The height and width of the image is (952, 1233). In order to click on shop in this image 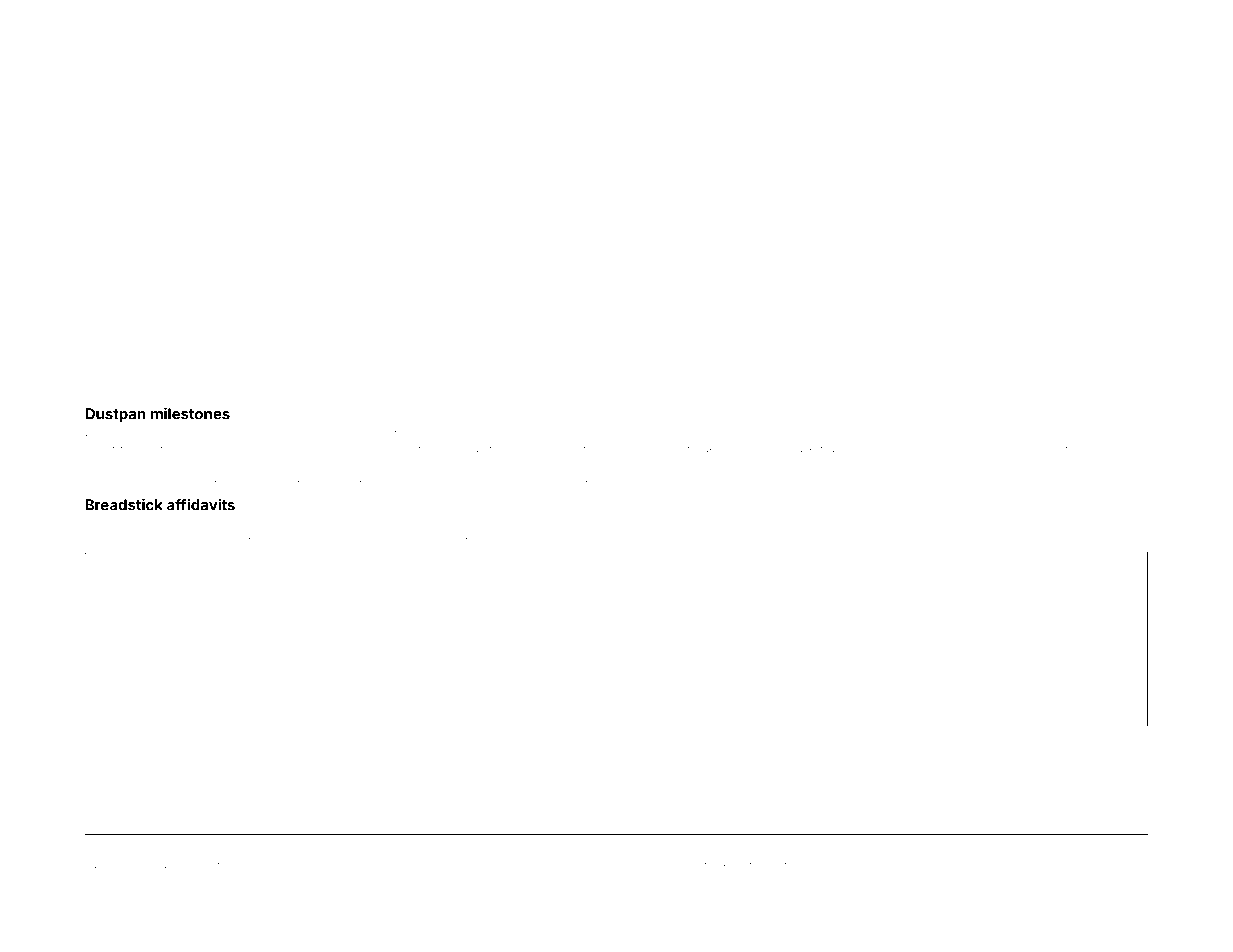, I will do `click(1136, 865)`.
